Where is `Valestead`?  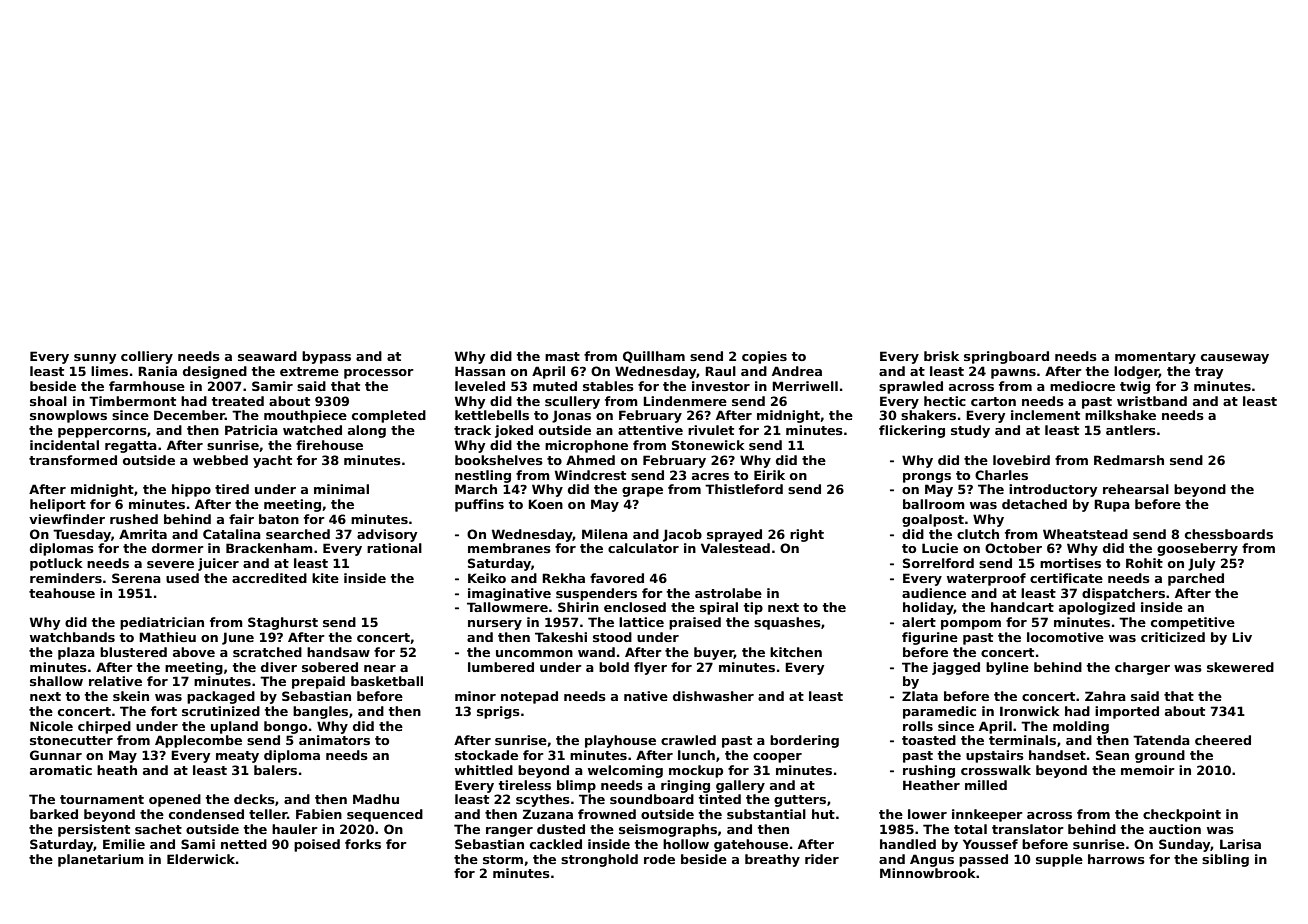 Valestead is located at coordinates (735, 548).
